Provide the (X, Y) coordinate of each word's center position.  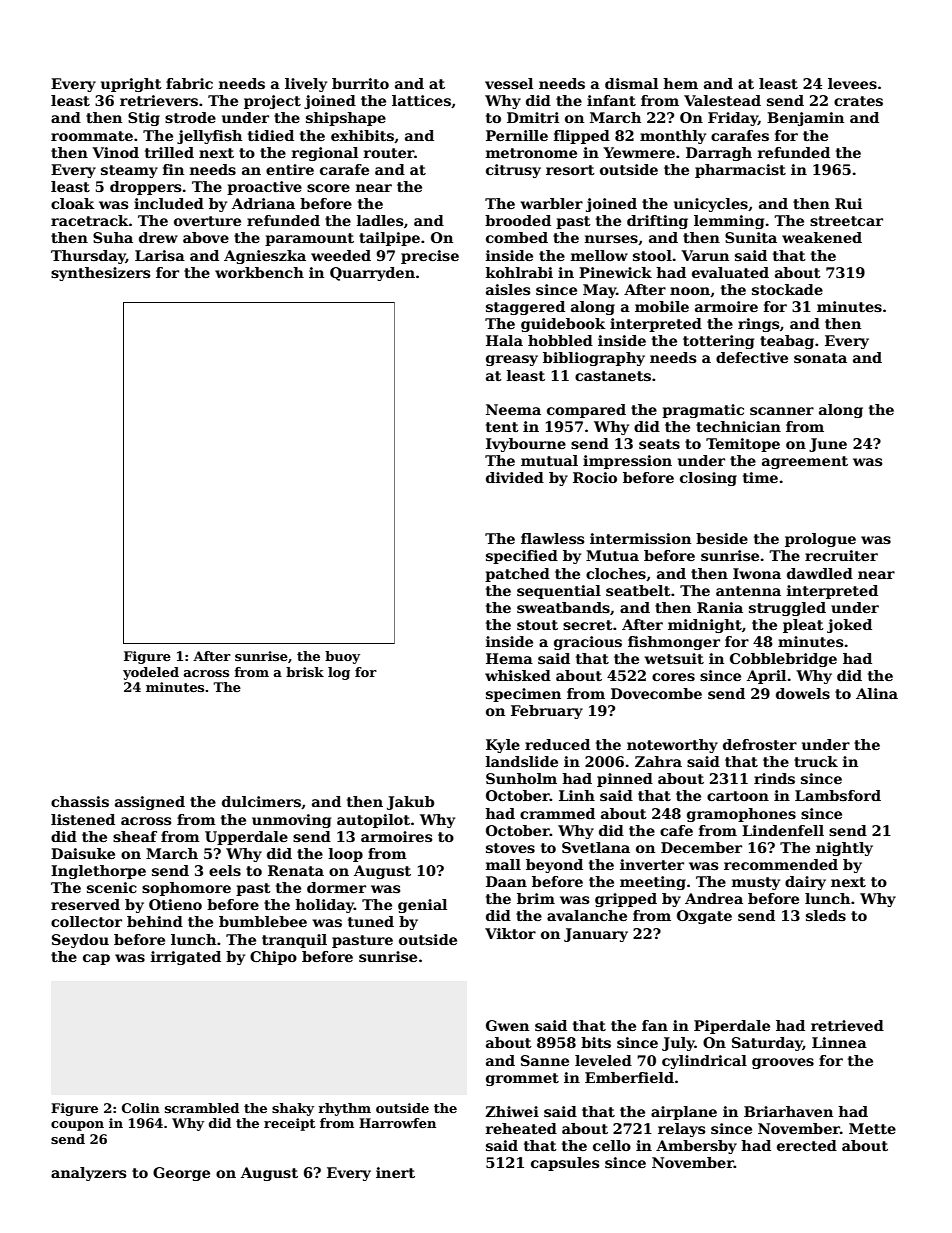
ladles (380, 220)
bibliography (594, 359)
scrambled (202, 1108)
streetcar (846, 221)
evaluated (730, 272)
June (828, 445)
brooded (518, 220)
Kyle (503, 746)
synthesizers (100, 274)
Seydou (80, 941)
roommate (92, 136)
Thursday (88, 257)
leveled (603, 1060)
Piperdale (732, 1027)
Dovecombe (656, 693)
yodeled (151, 673)
